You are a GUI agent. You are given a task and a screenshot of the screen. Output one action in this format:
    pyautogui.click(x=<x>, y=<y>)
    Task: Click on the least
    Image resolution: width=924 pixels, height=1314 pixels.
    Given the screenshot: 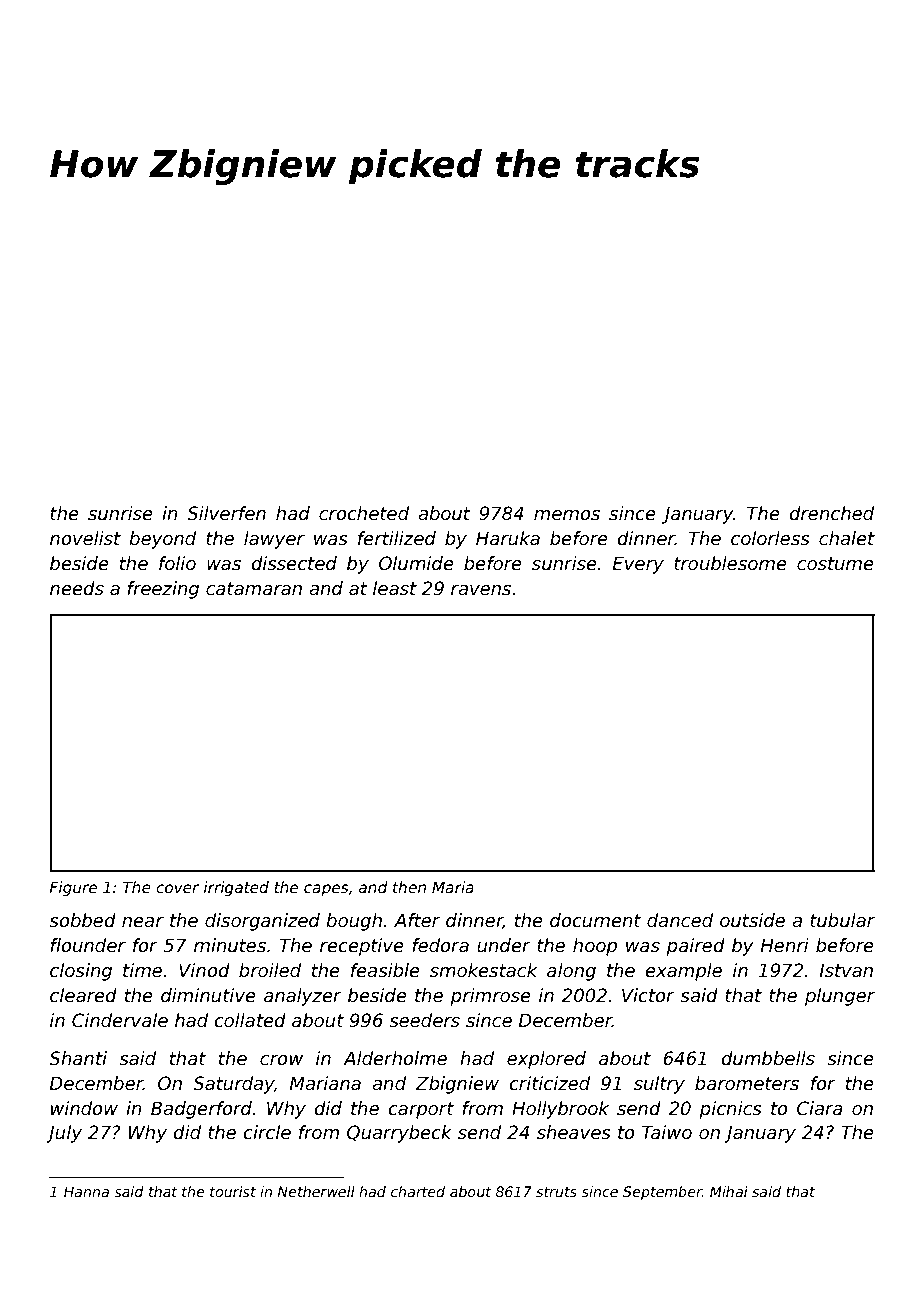 What is the action you would take?
    pyautogui.click(x=395, y=588)
